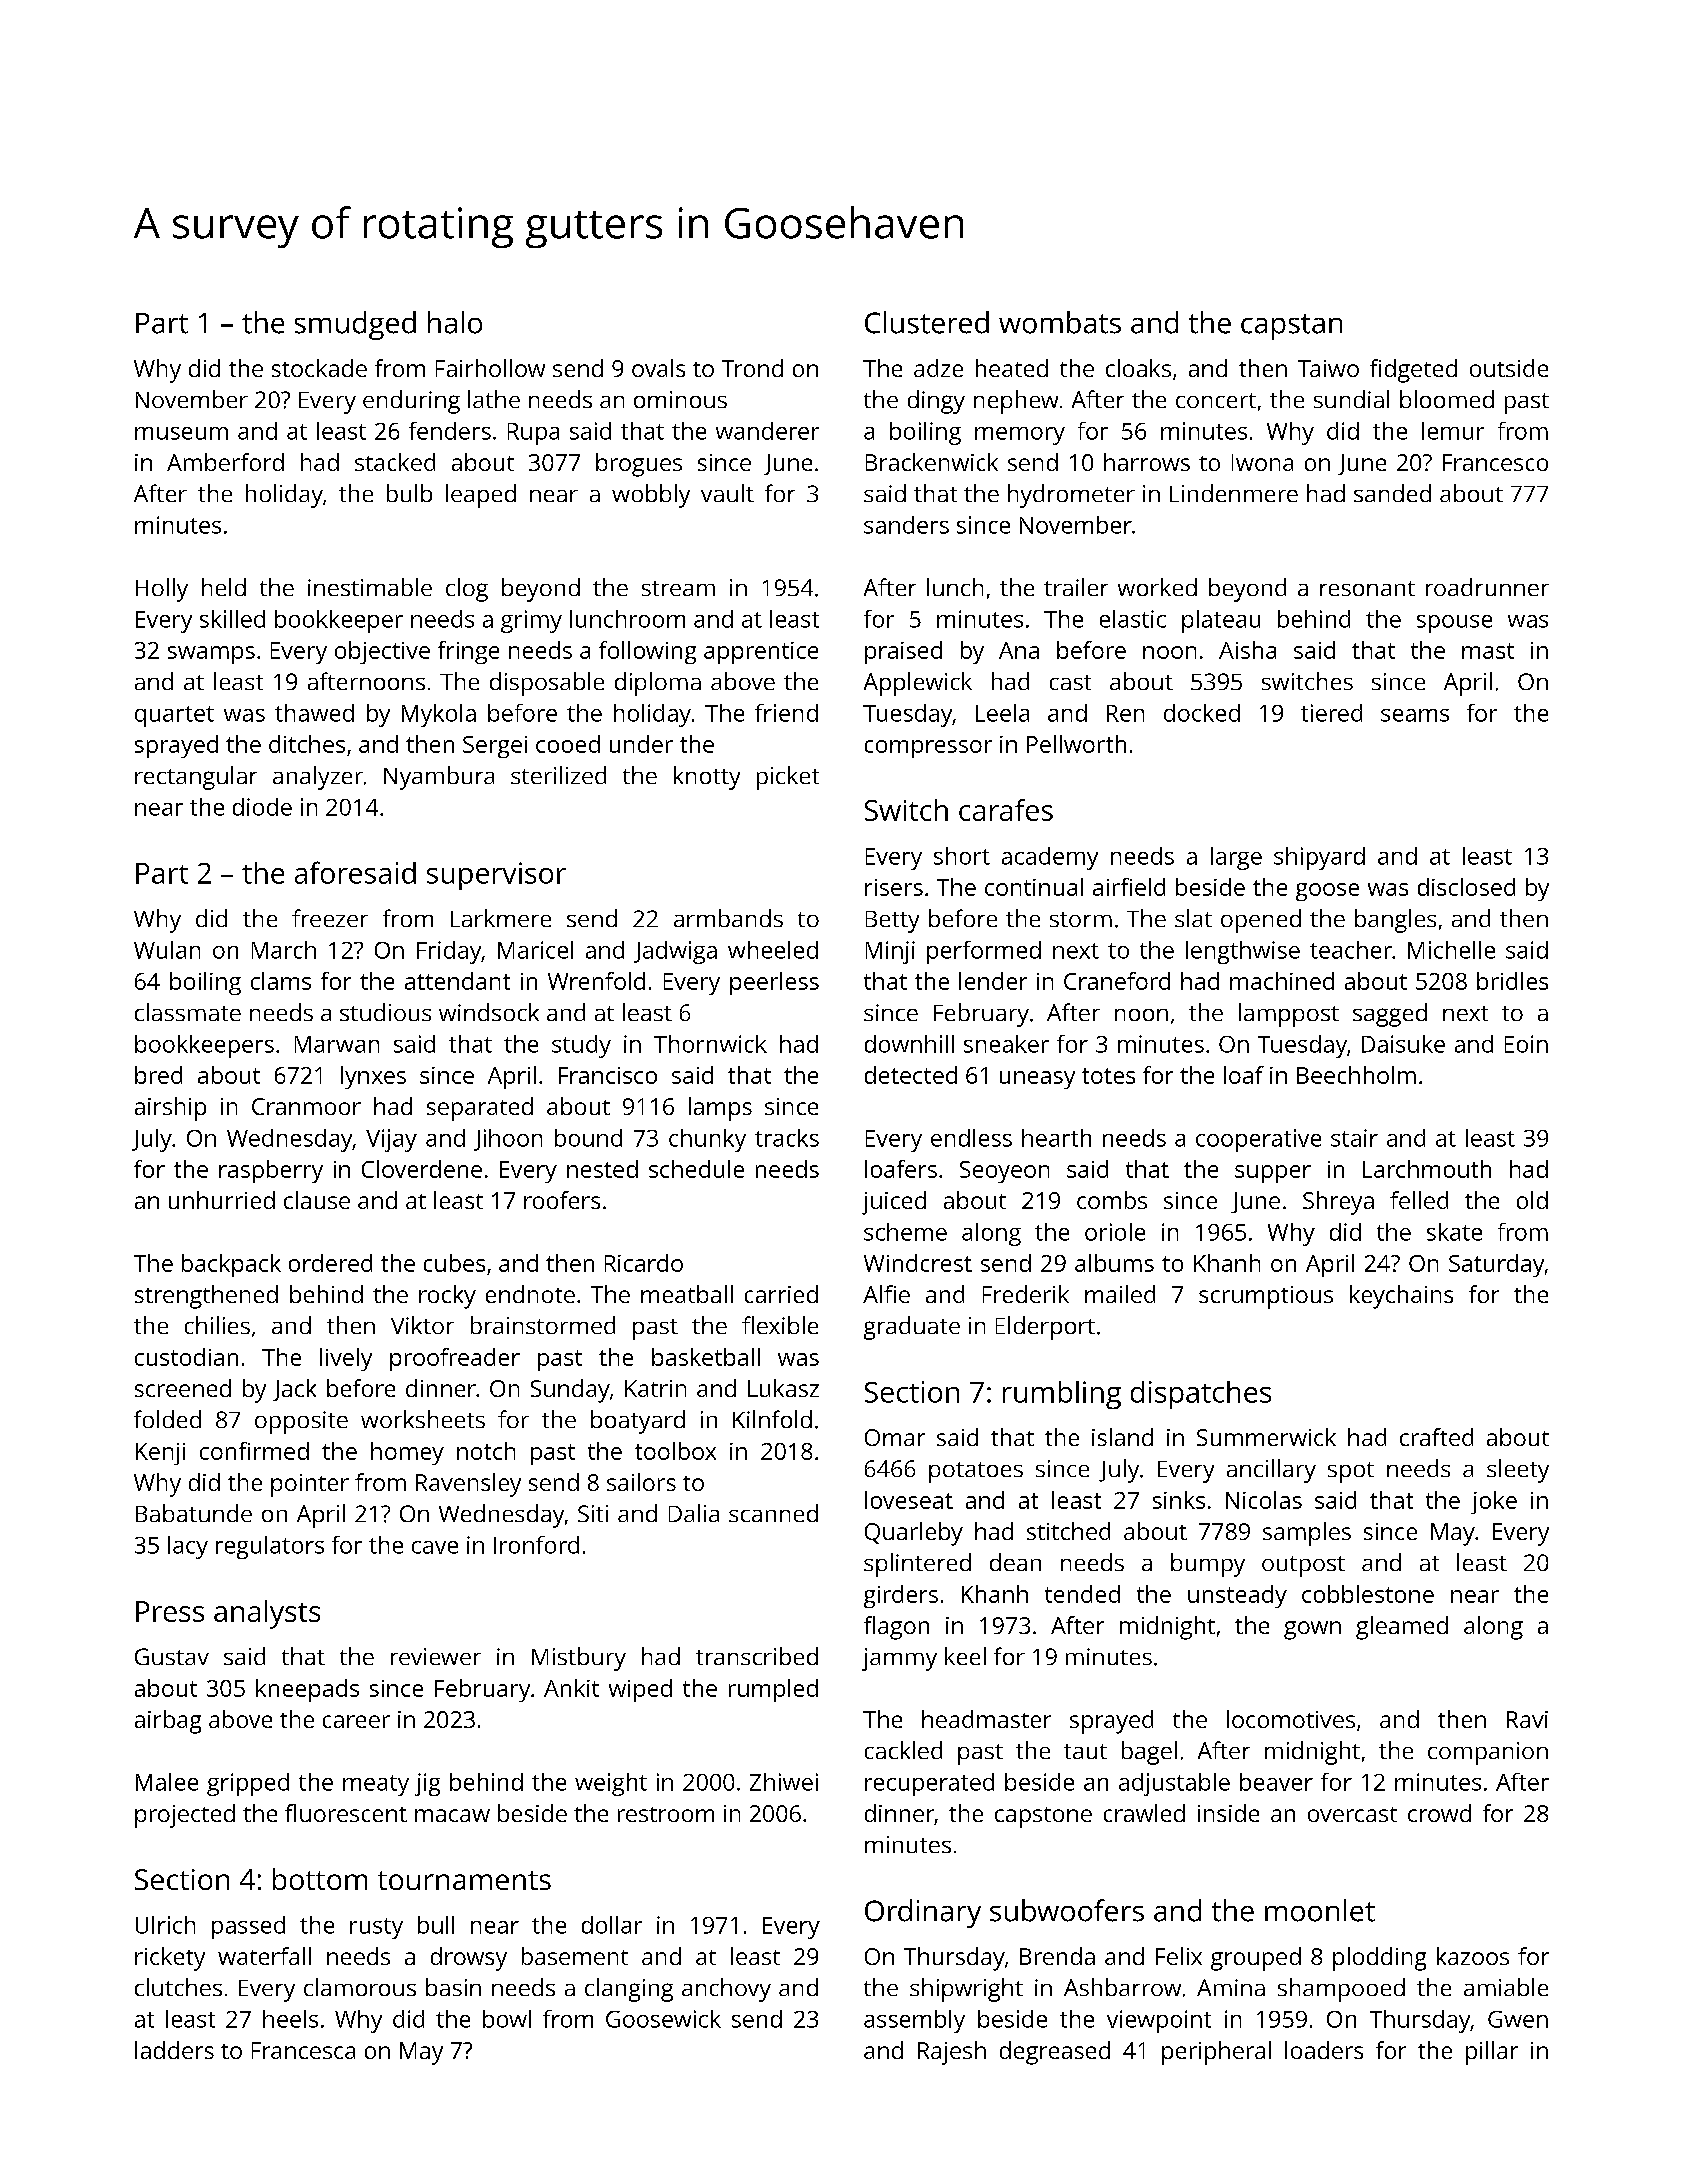  What do you see at coordinates (355, 325) in the document?
I see `smudged` at bounding box center [355, 325].
